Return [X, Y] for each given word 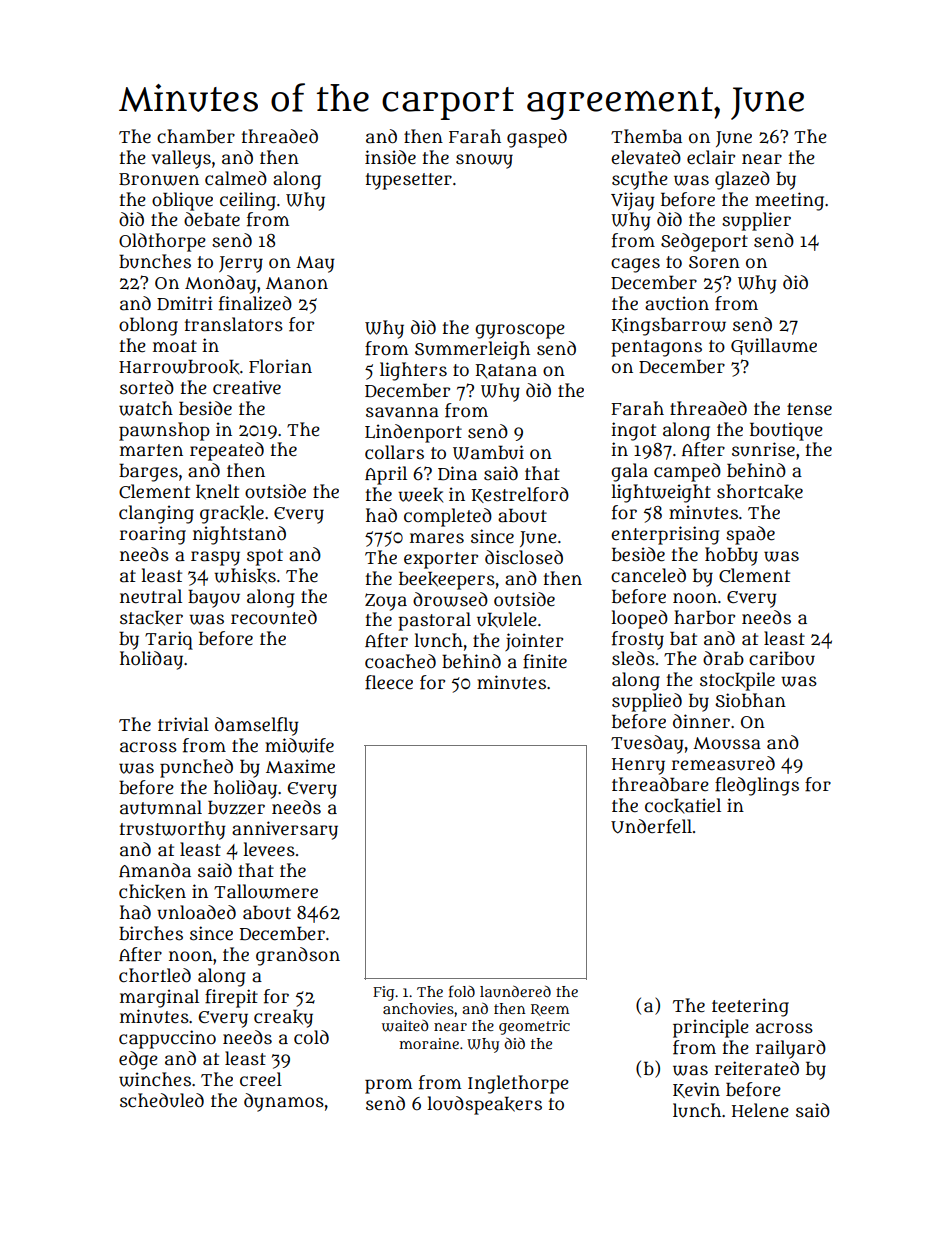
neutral [151, 596]
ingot [633, 431]
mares [437, 538]
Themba [646, 136]
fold [462, 991]
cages [635, 265]
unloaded [196, 912]
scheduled [162, 1100]
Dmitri [184, 303]
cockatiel [683, 806]
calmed [236, 178]
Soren [714, 262]
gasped [537, 138]
